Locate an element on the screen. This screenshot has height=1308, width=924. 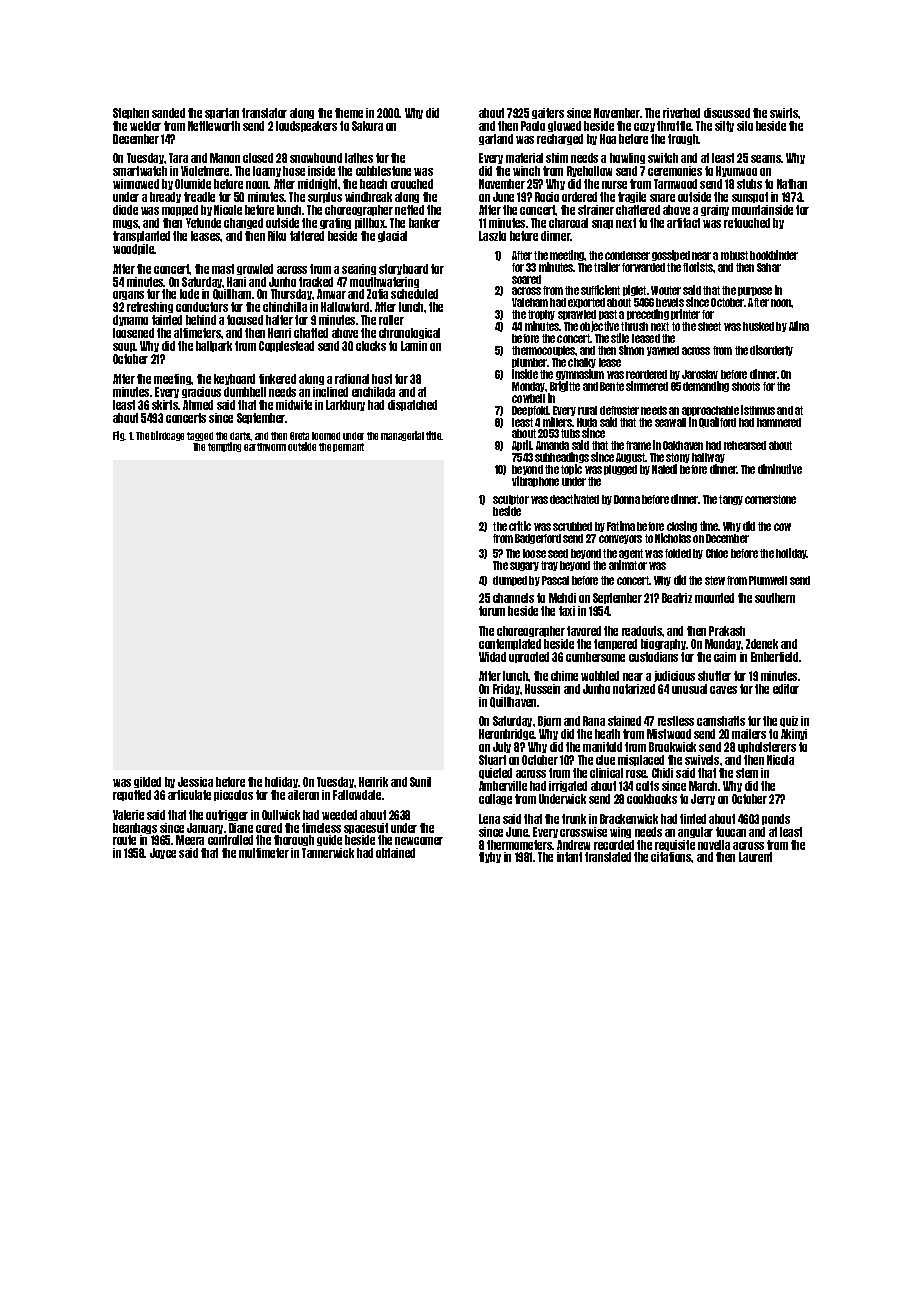
closing is located at coordinates (682, 526).
